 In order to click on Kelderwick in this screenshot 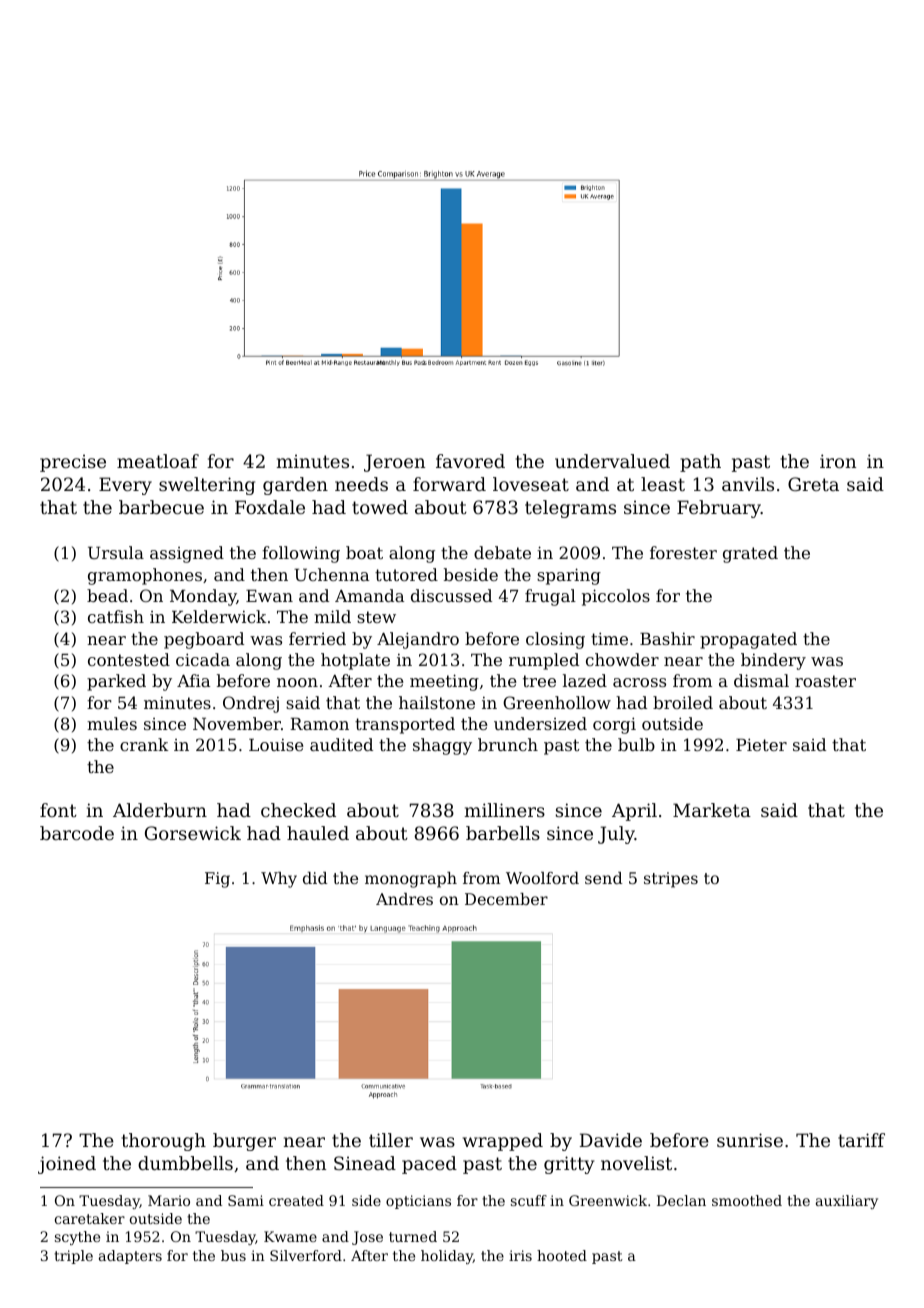, I will do `click(219, 616)`.
